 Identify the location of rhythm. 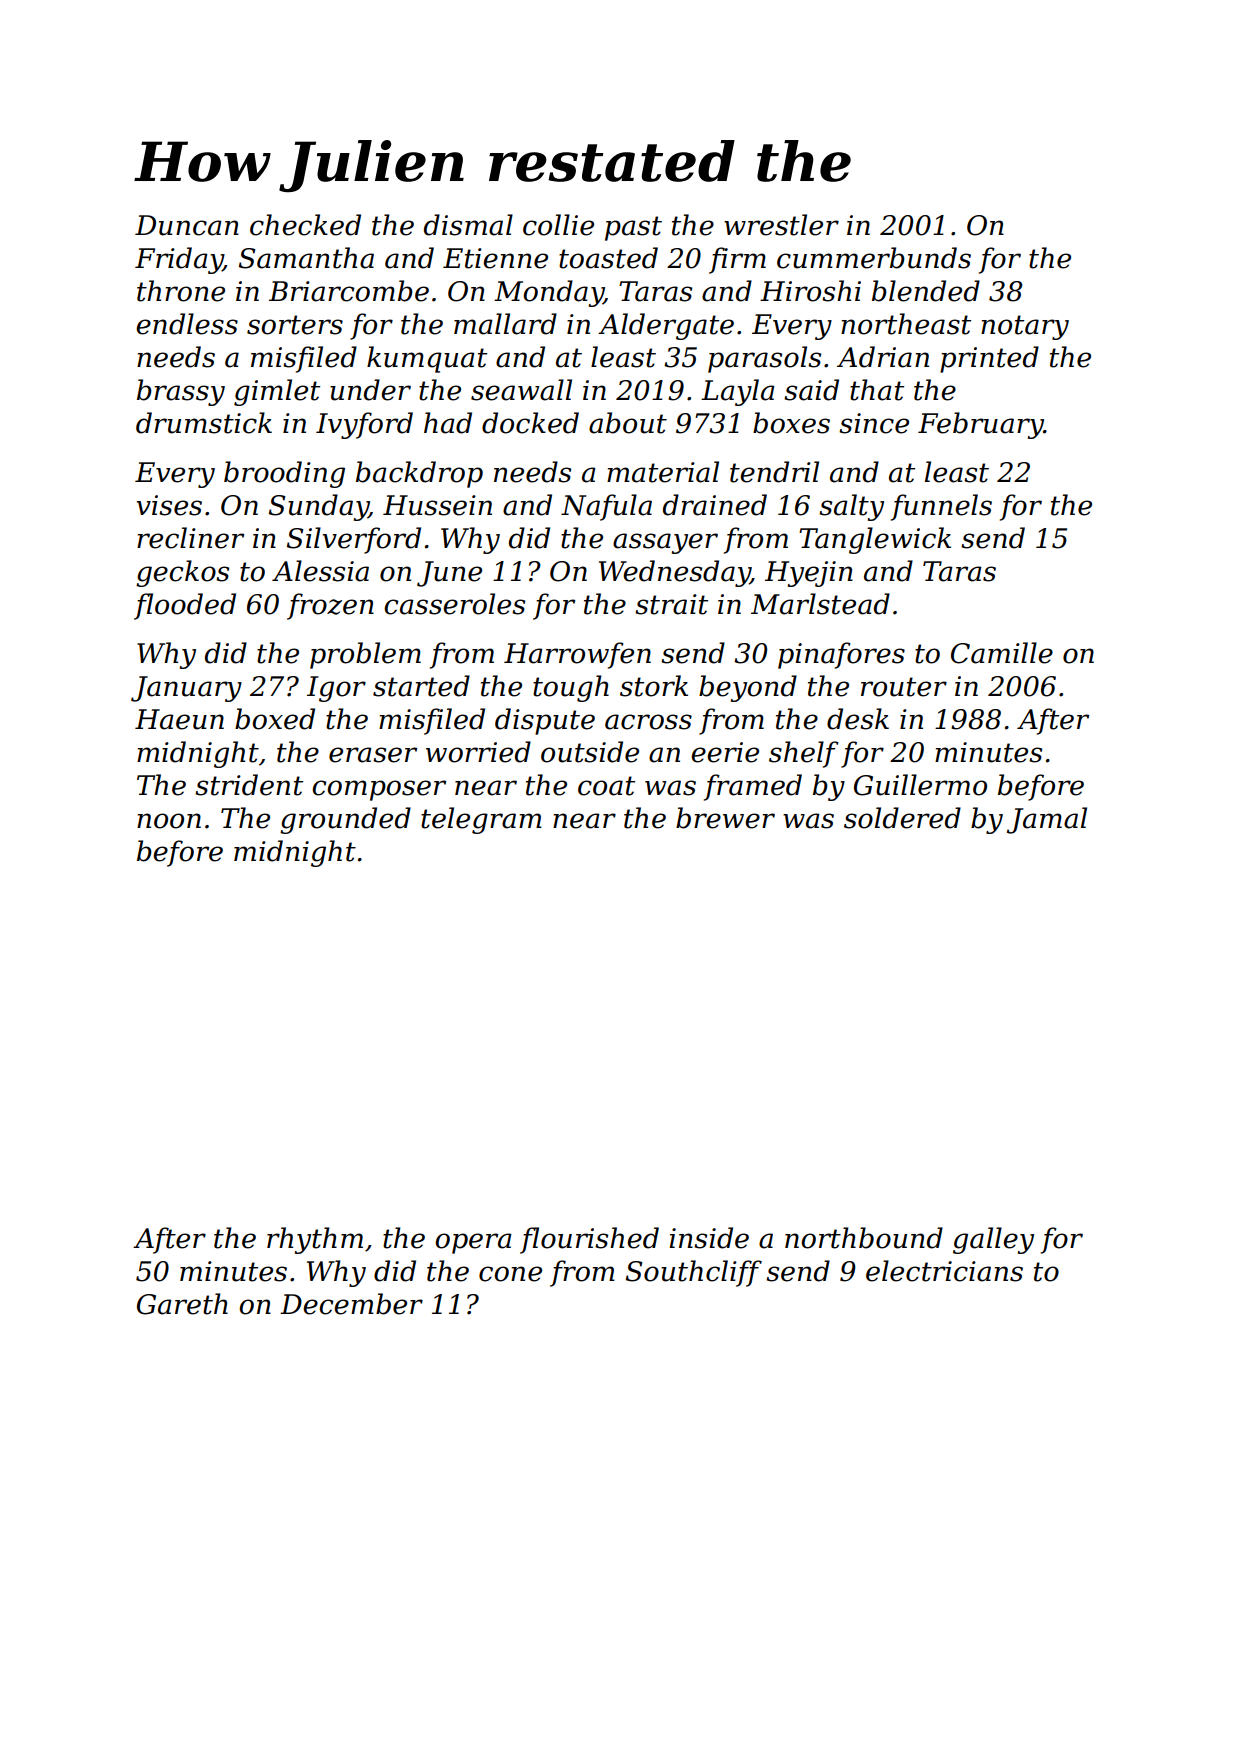
(315, 1240).
